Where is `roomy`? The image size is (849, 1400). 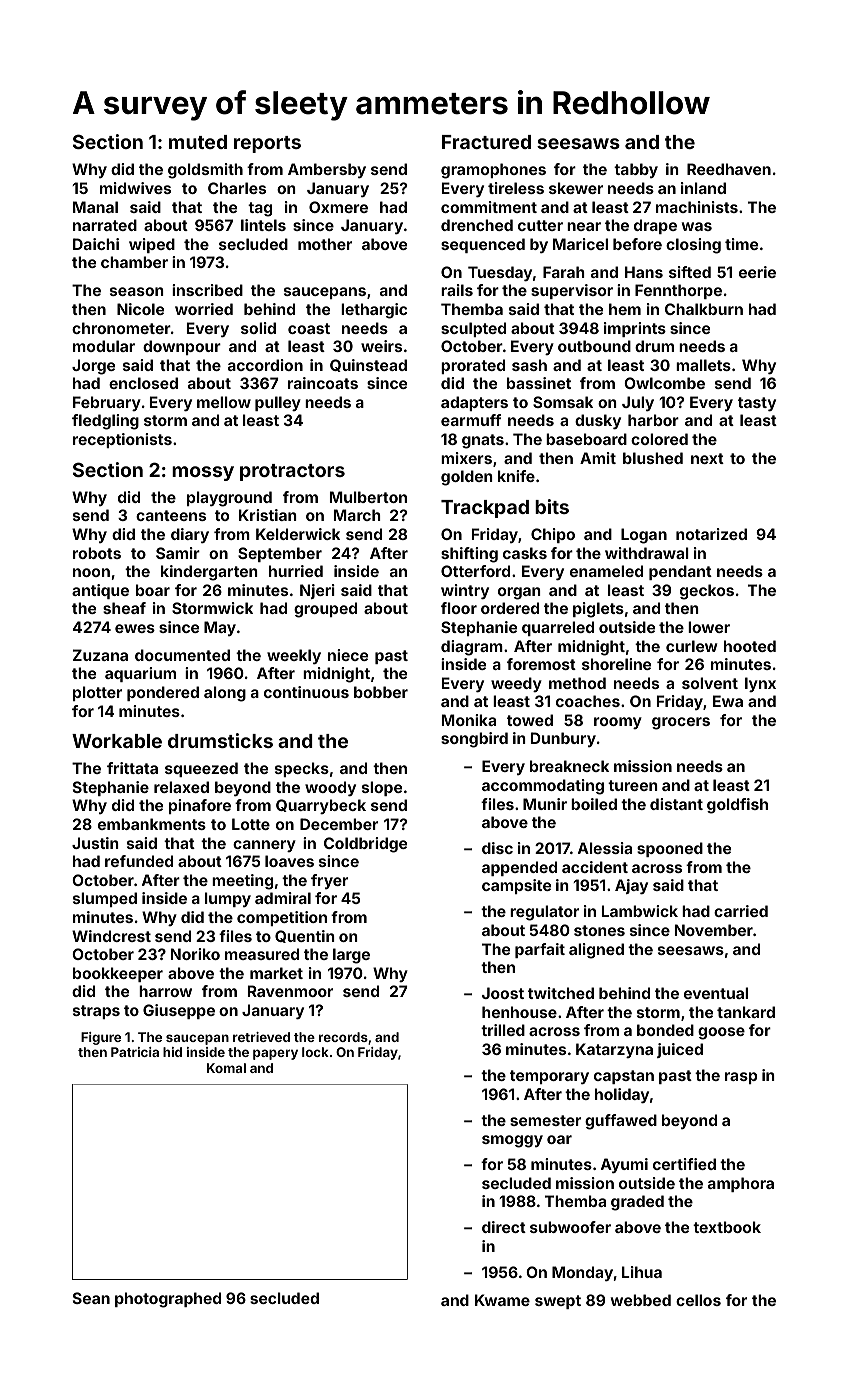
roomy is located at coordinates (618, 723).
